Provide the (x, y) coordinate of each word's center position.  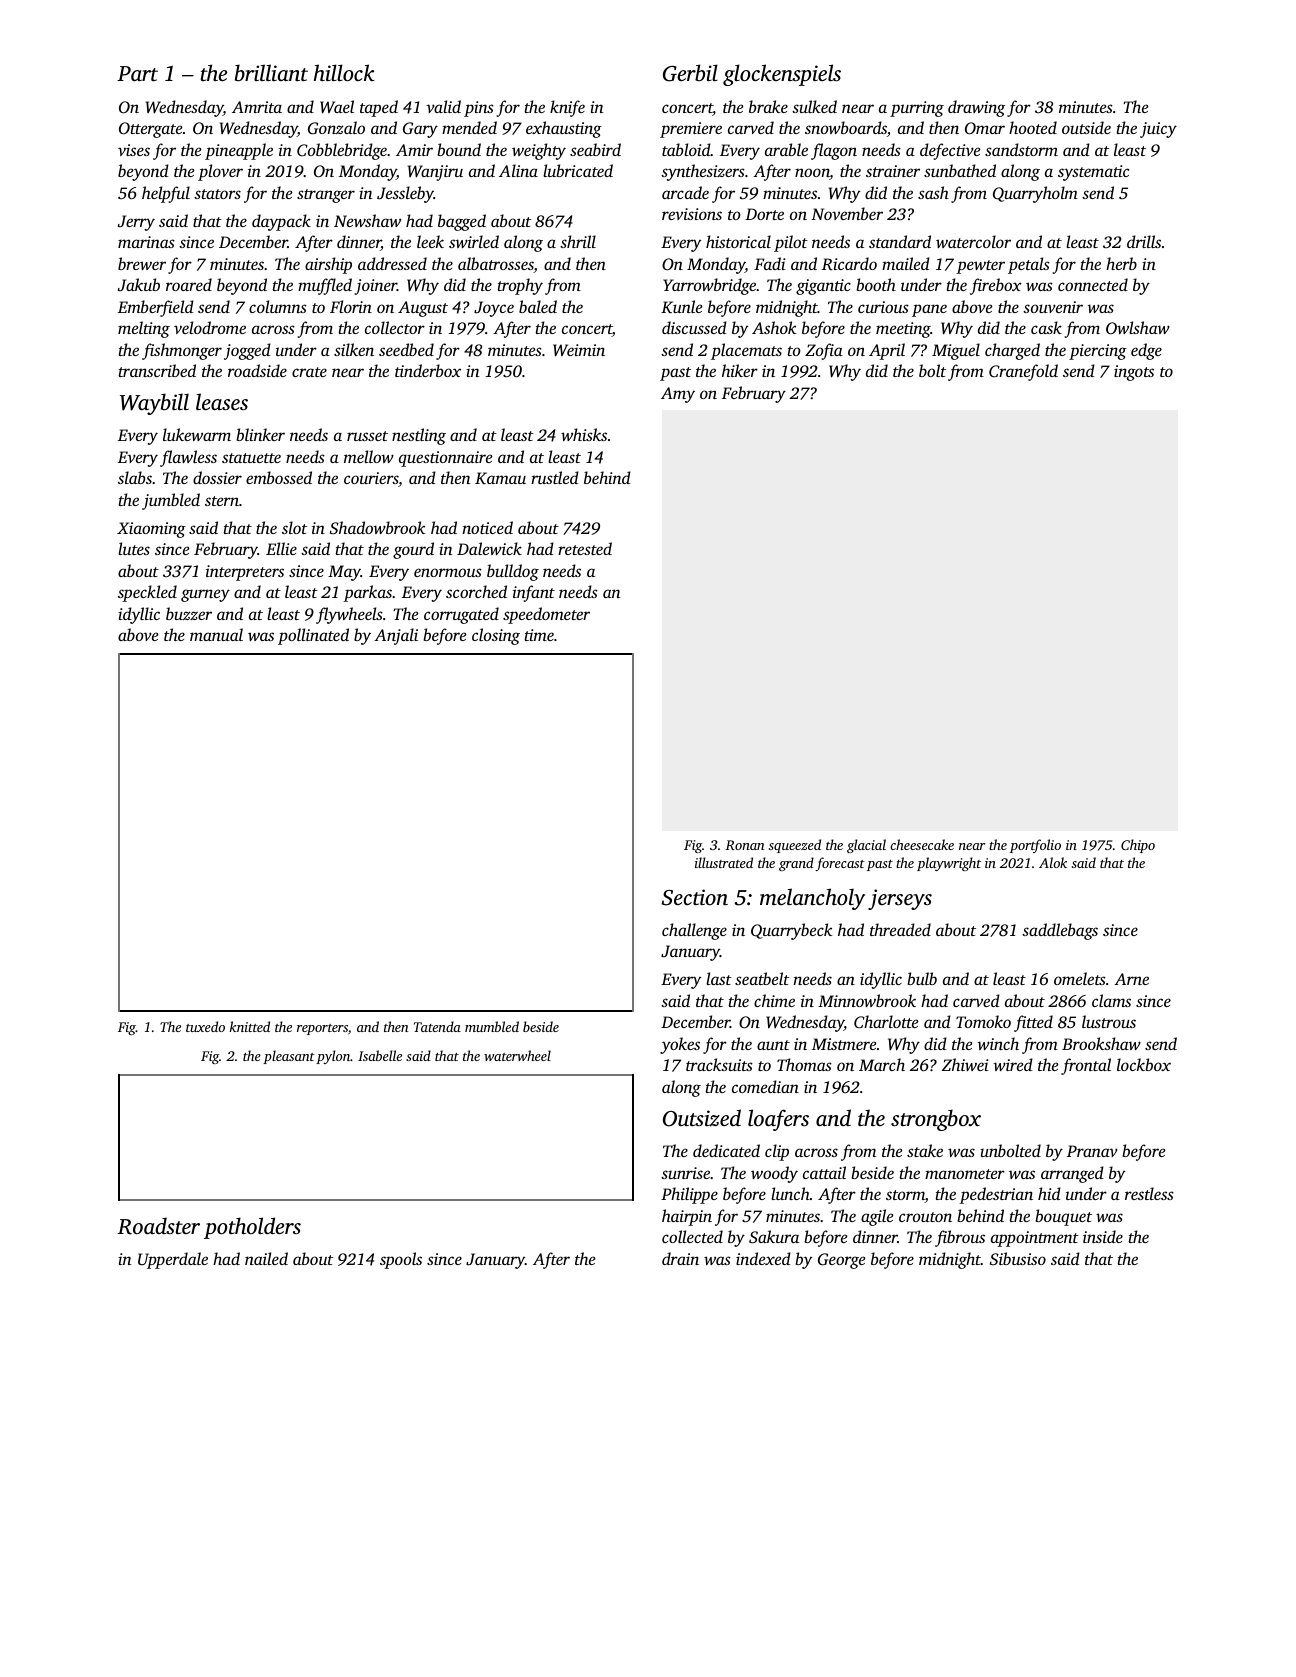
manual (216, 634)
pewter (980, 267)
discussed (694, 327)
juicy (1158, 130)
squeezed (795, 846)
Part (137, 73)
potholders (252, 1228)
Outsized (702, 1118)
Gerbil (690, 73)
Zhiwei (965, 1064)
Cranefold (1023, 372)
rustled (555, 477)
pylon (333, 1057)
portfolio (1035, 846)
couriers (371, 478)
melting (144, 329)
